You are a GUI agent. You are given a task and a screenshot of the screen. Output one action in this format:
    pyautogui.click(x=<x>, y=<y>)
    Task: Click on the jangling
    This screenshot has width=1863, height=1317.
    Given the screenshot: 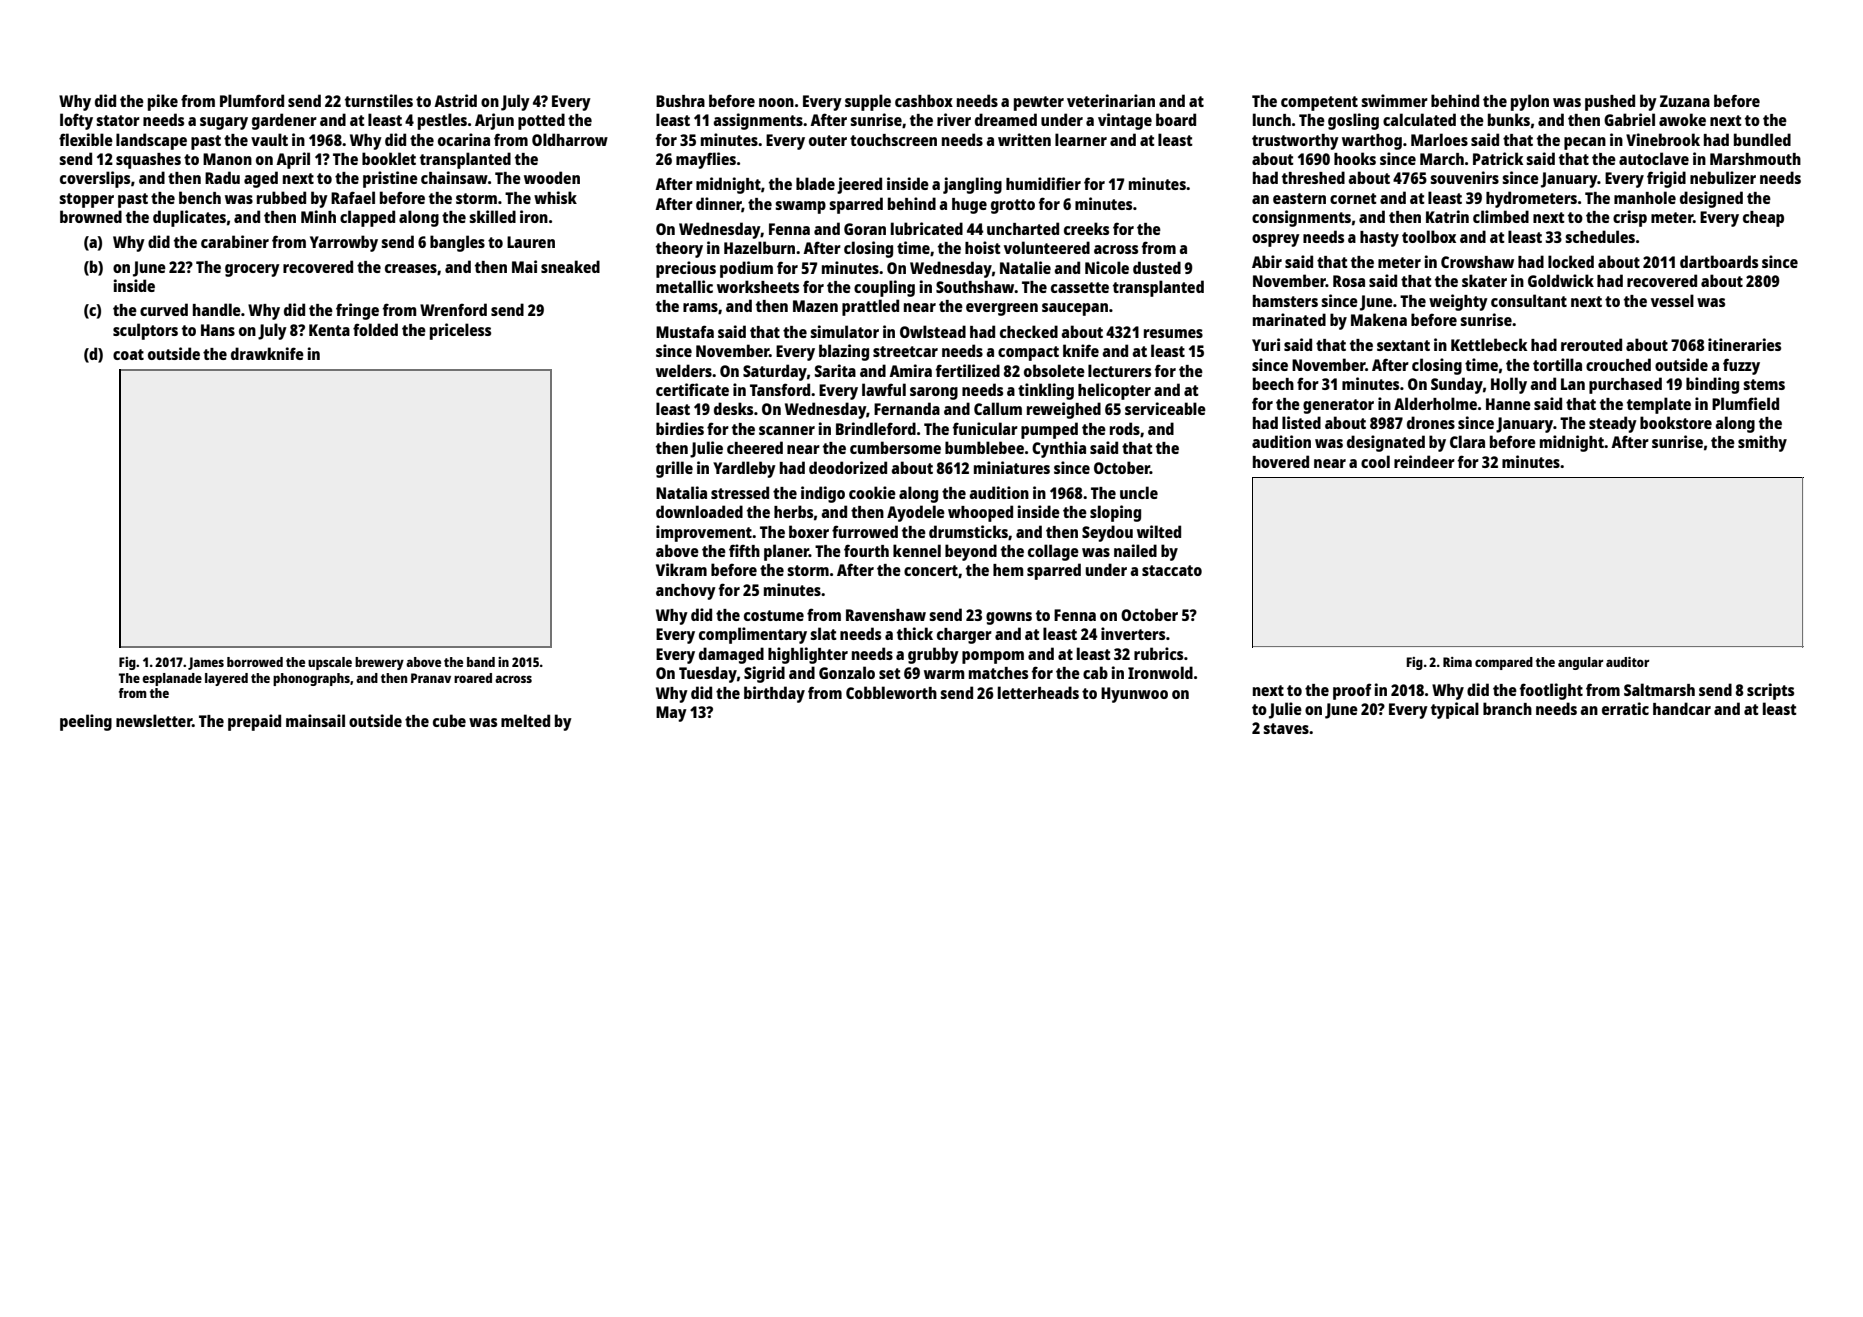 What is the action you would take?
    pyautogui.click(x=972, y=185)
